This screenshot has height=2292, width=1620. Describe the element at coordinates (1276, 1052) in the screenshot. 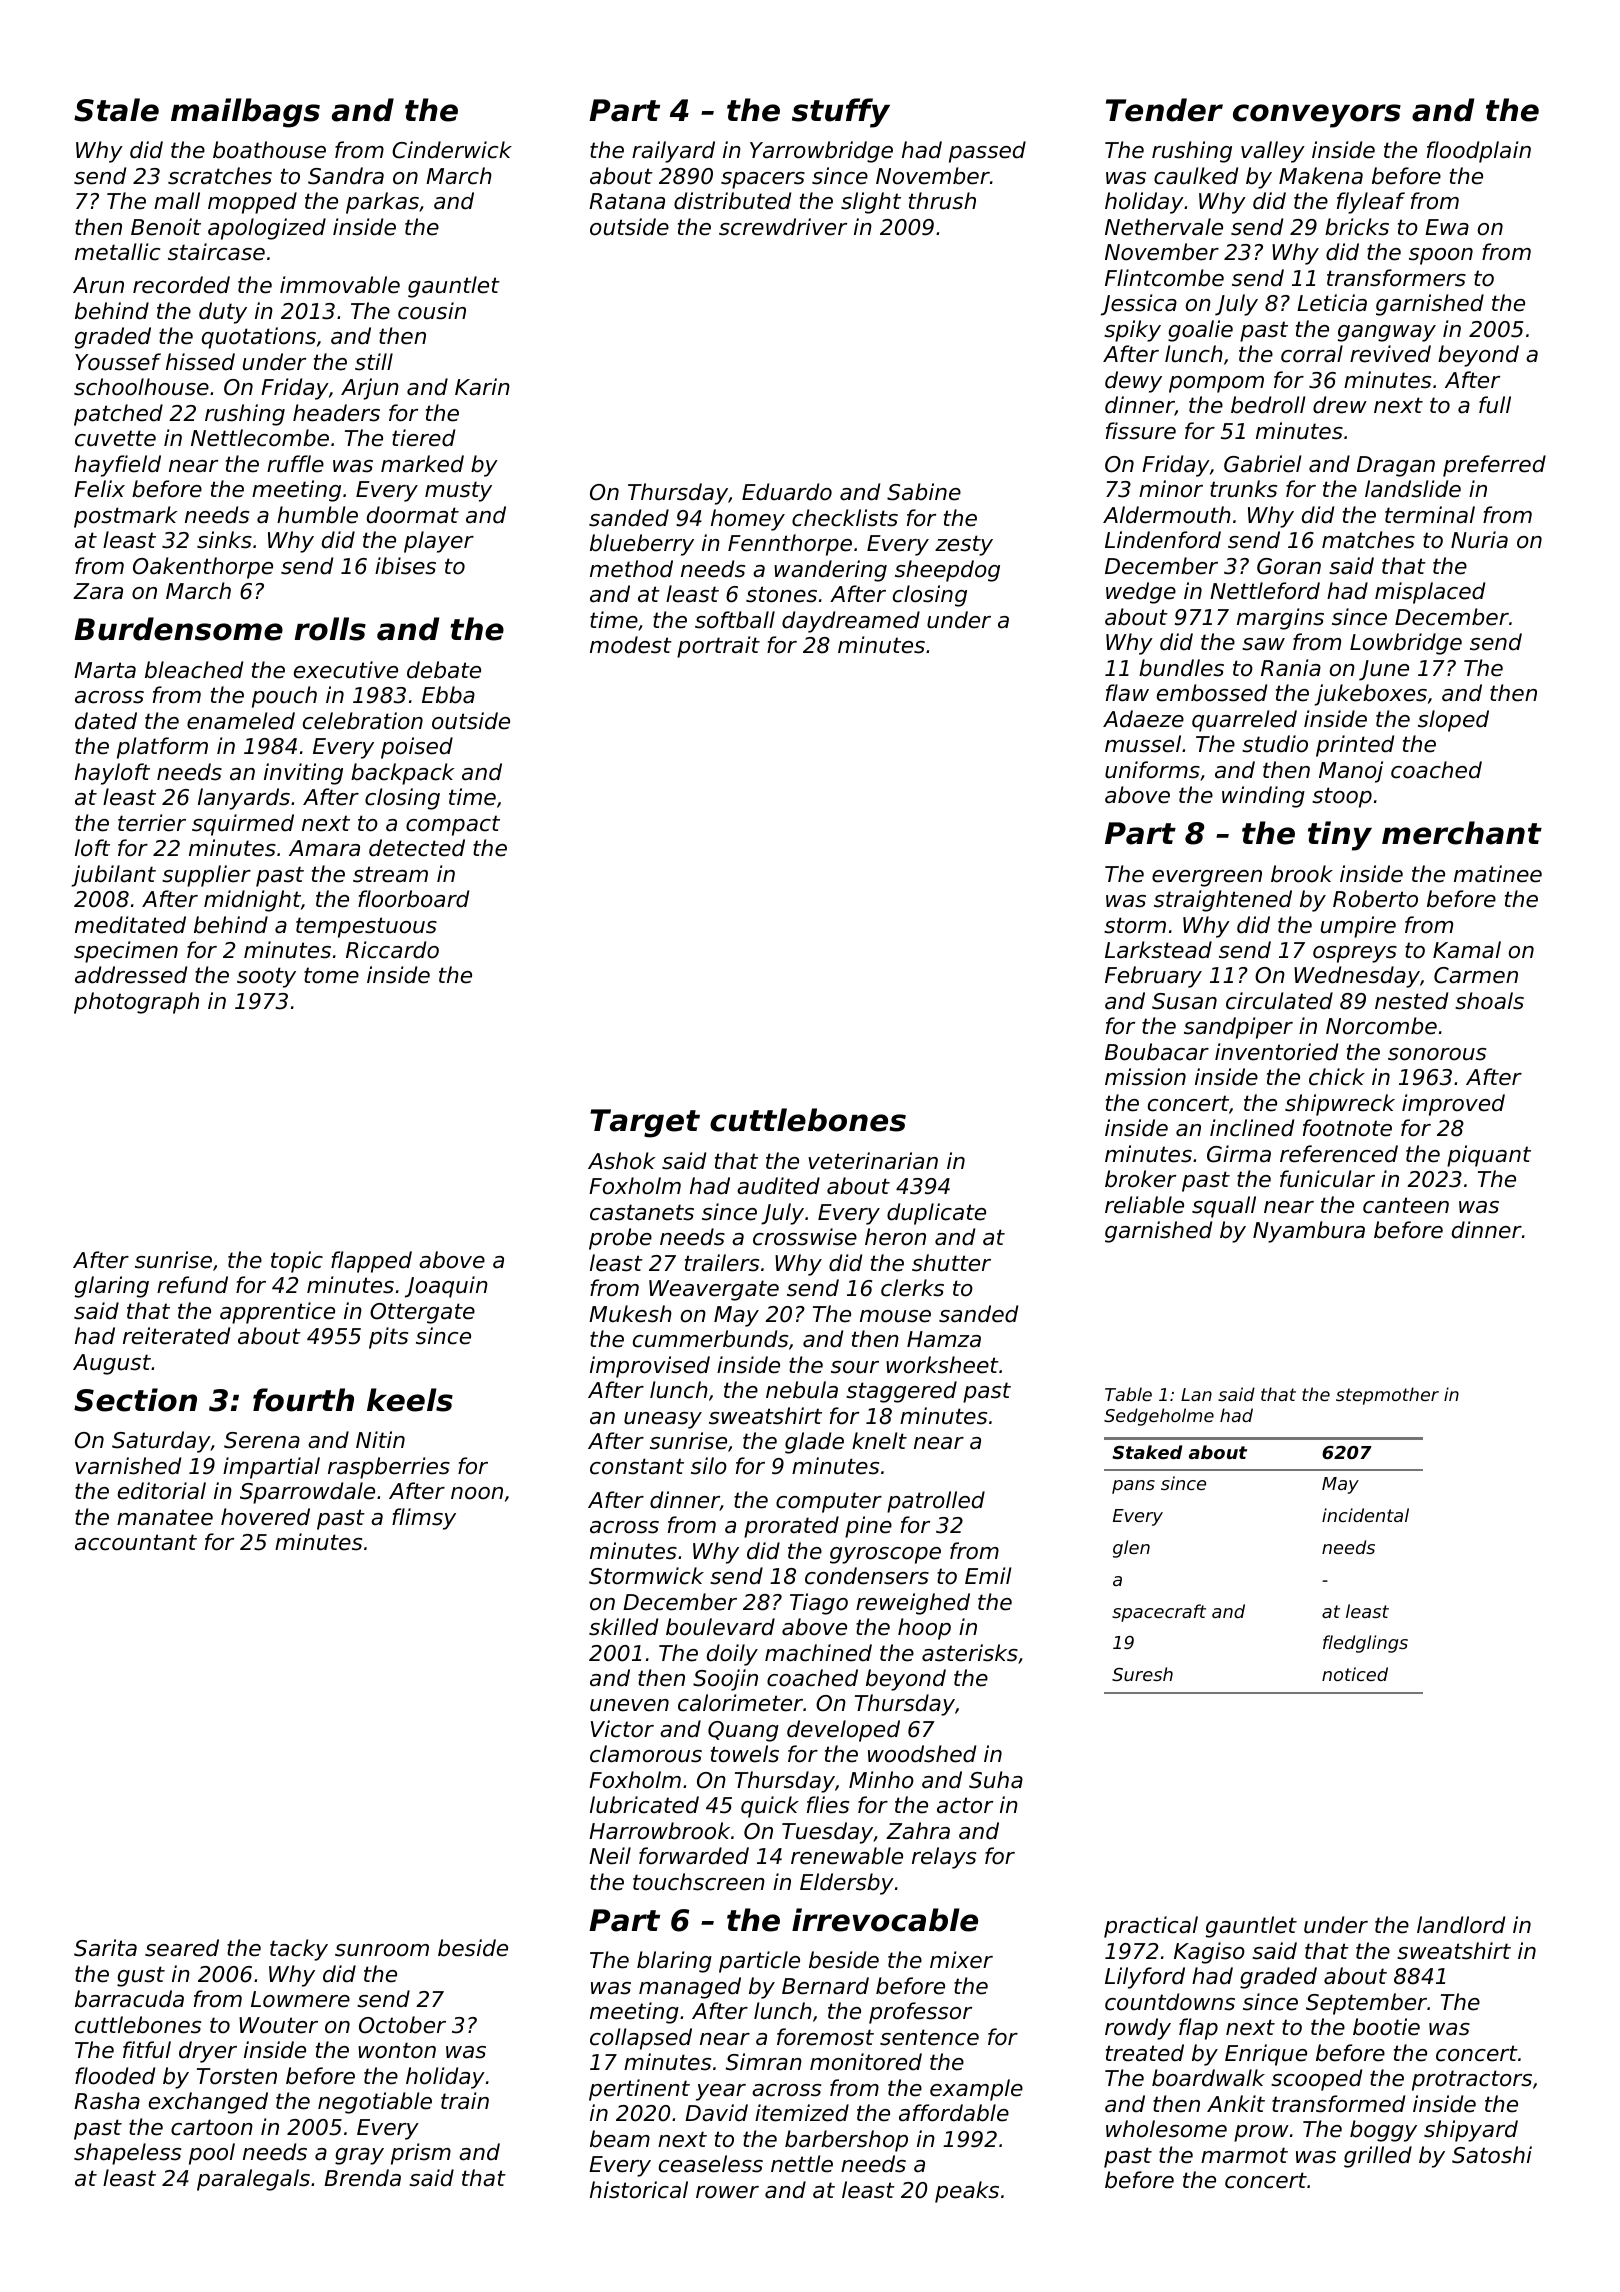

I see `inventoried` at that location.
